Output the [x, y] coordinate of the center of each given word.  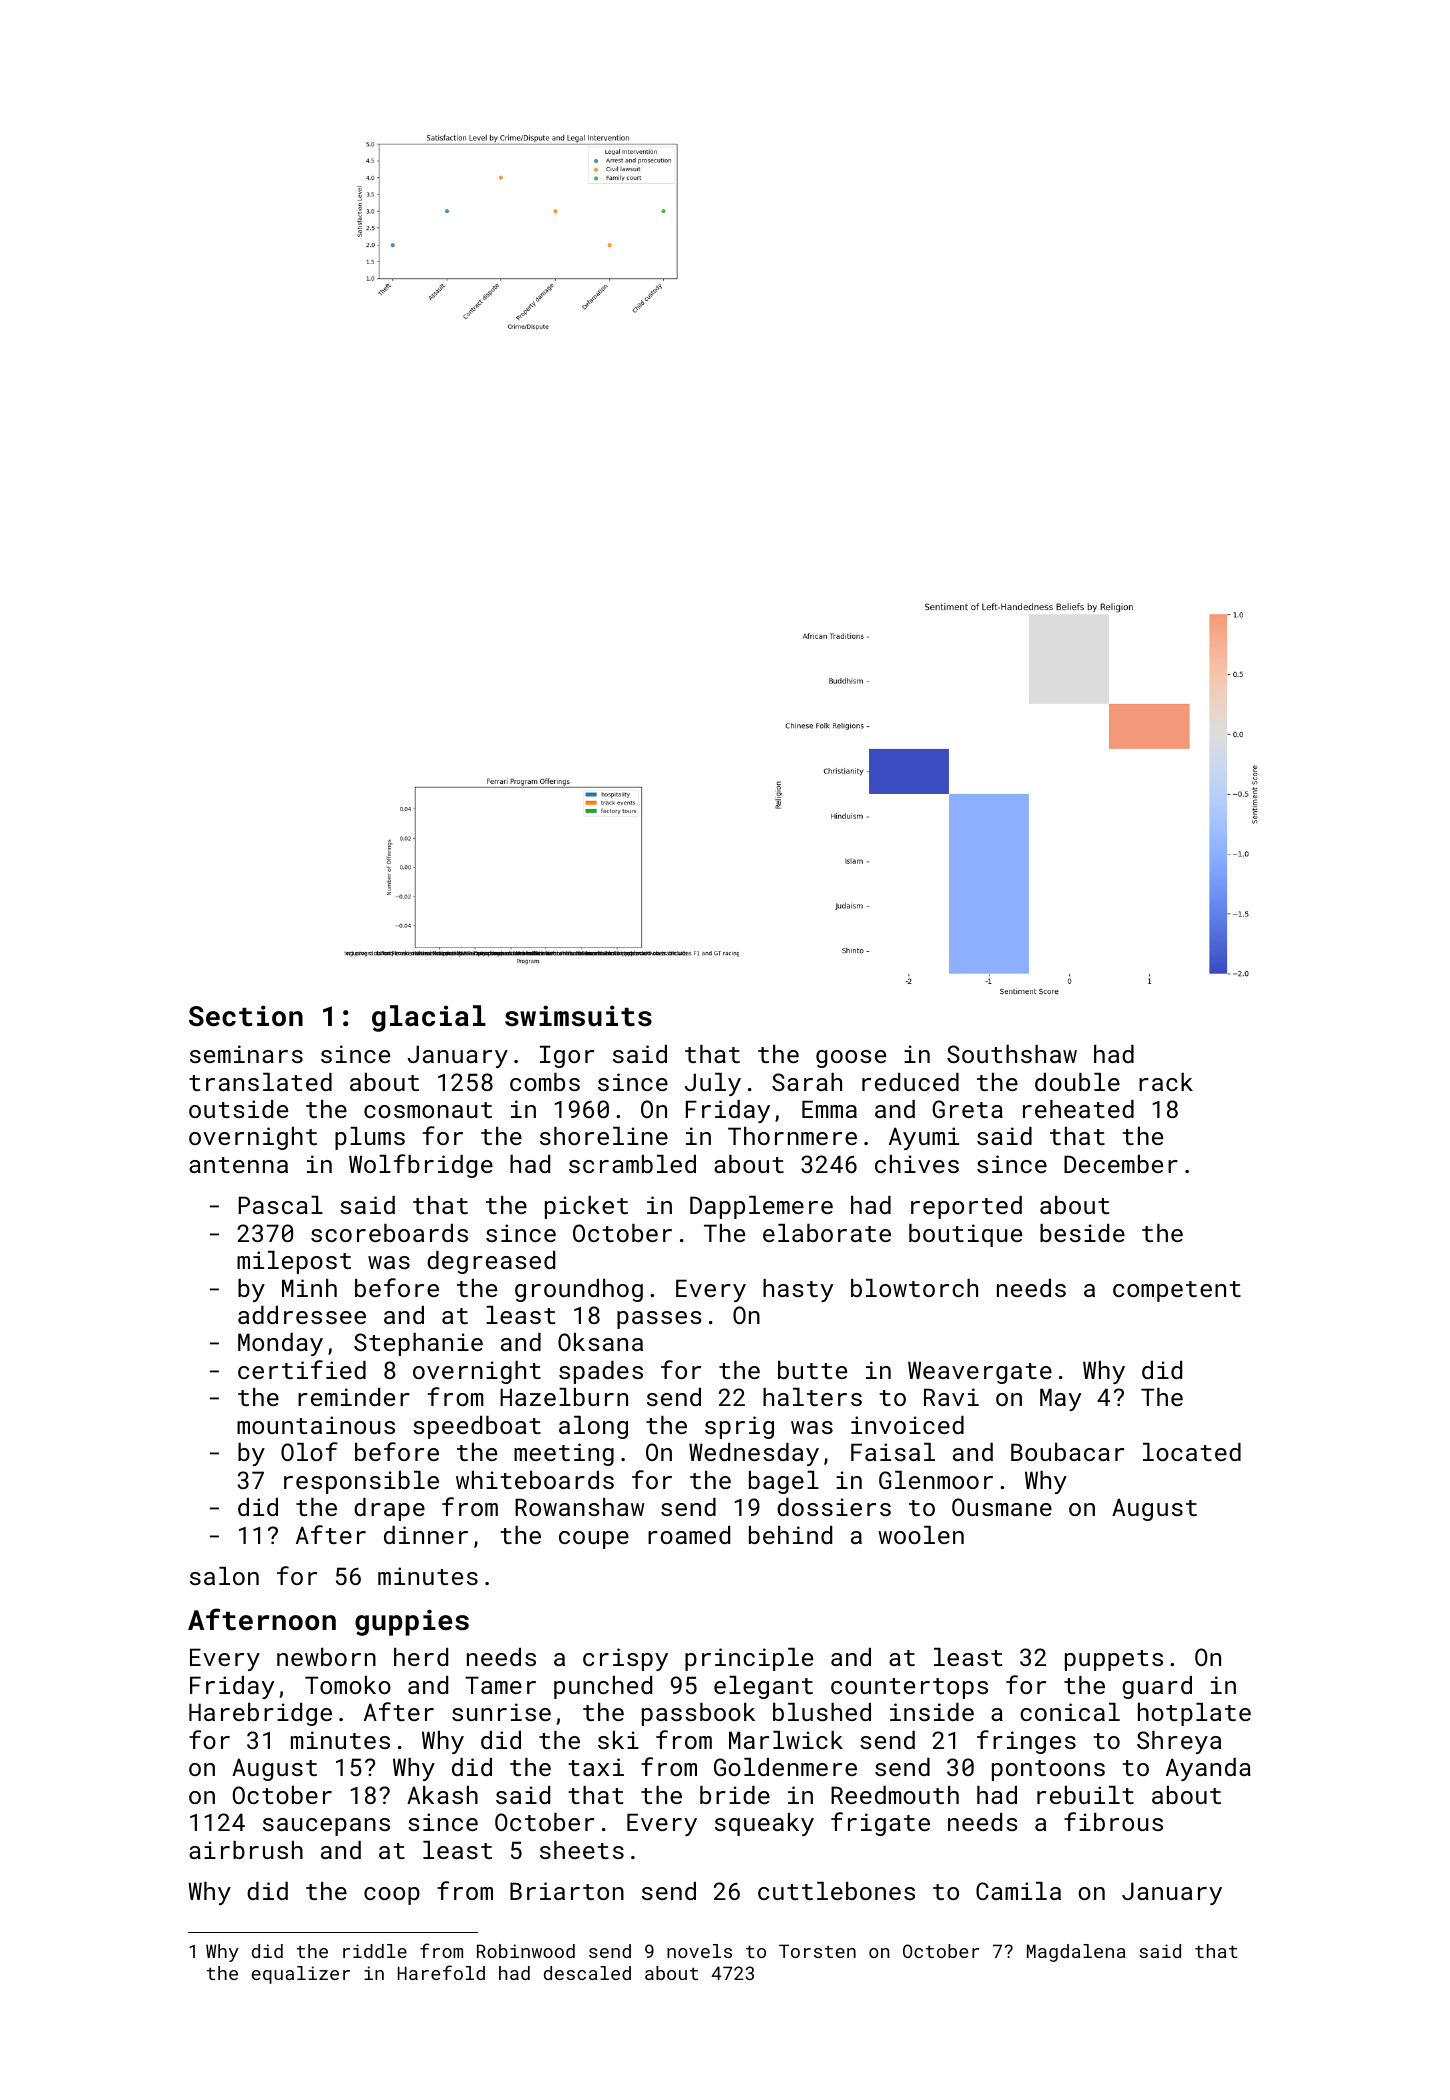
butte [812, 1370]
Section [246, 1016]
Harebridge [260, 1714]
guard [1157, 1687]
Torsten [817, 1951]
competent [1177, 1291]
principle [749, 1659]
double [1077, 1082]
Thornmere [792, 1136]
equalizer [300, 1975]
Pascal [281, 1205]
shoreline [604, 1136]
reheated [1078, 1109]
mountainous [316, 1425]
